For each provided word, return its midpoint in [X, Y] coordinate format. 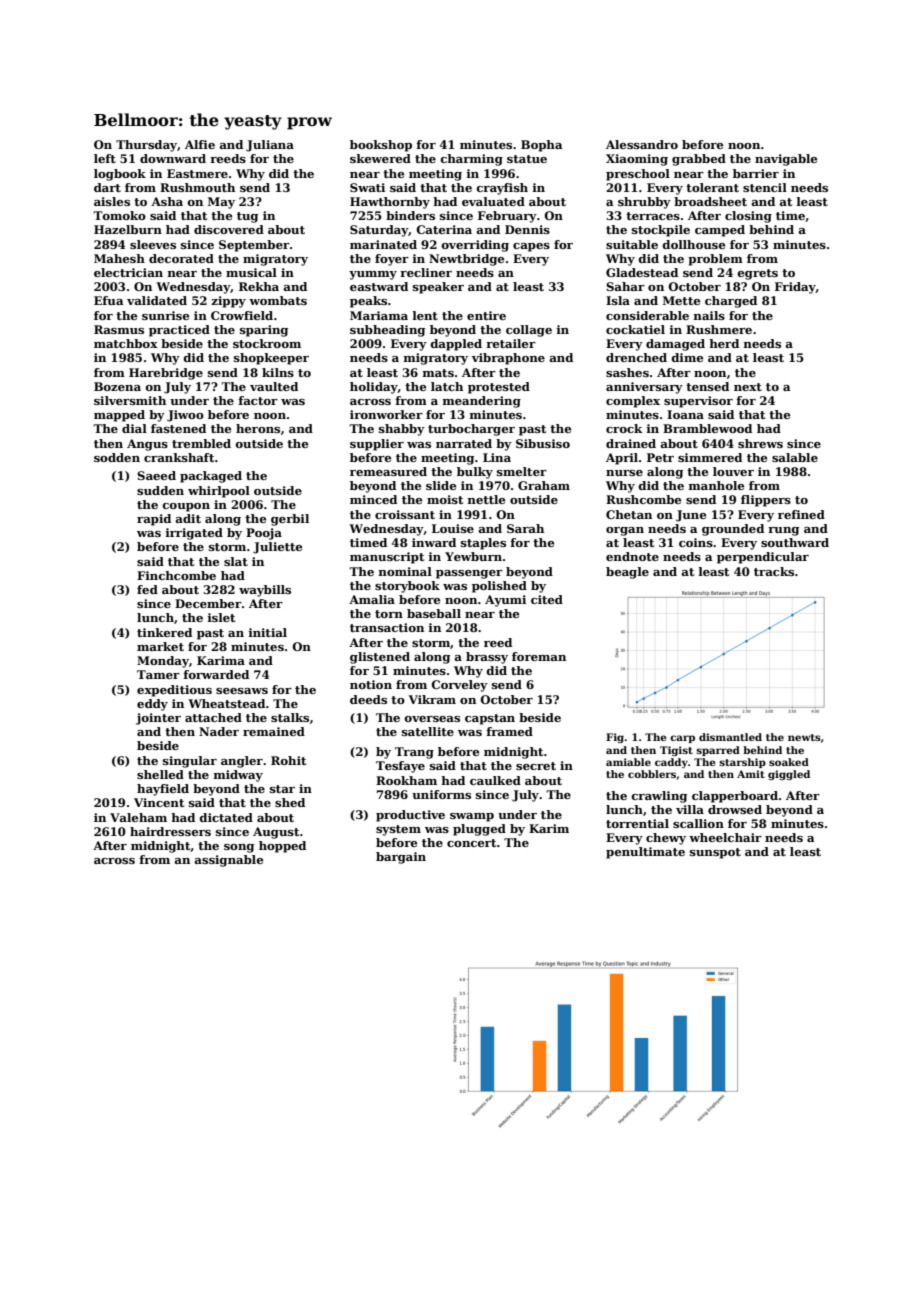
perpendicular [763, 558]
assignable [228, 861]
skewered [380, 158]
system [398, 830]
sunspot [715, 853]
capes [531, 247]
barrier [756, 173]
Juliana [270, 146]
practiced [179, 331]
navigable [786, 160]
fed [147, 589]
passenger [469, 574]
